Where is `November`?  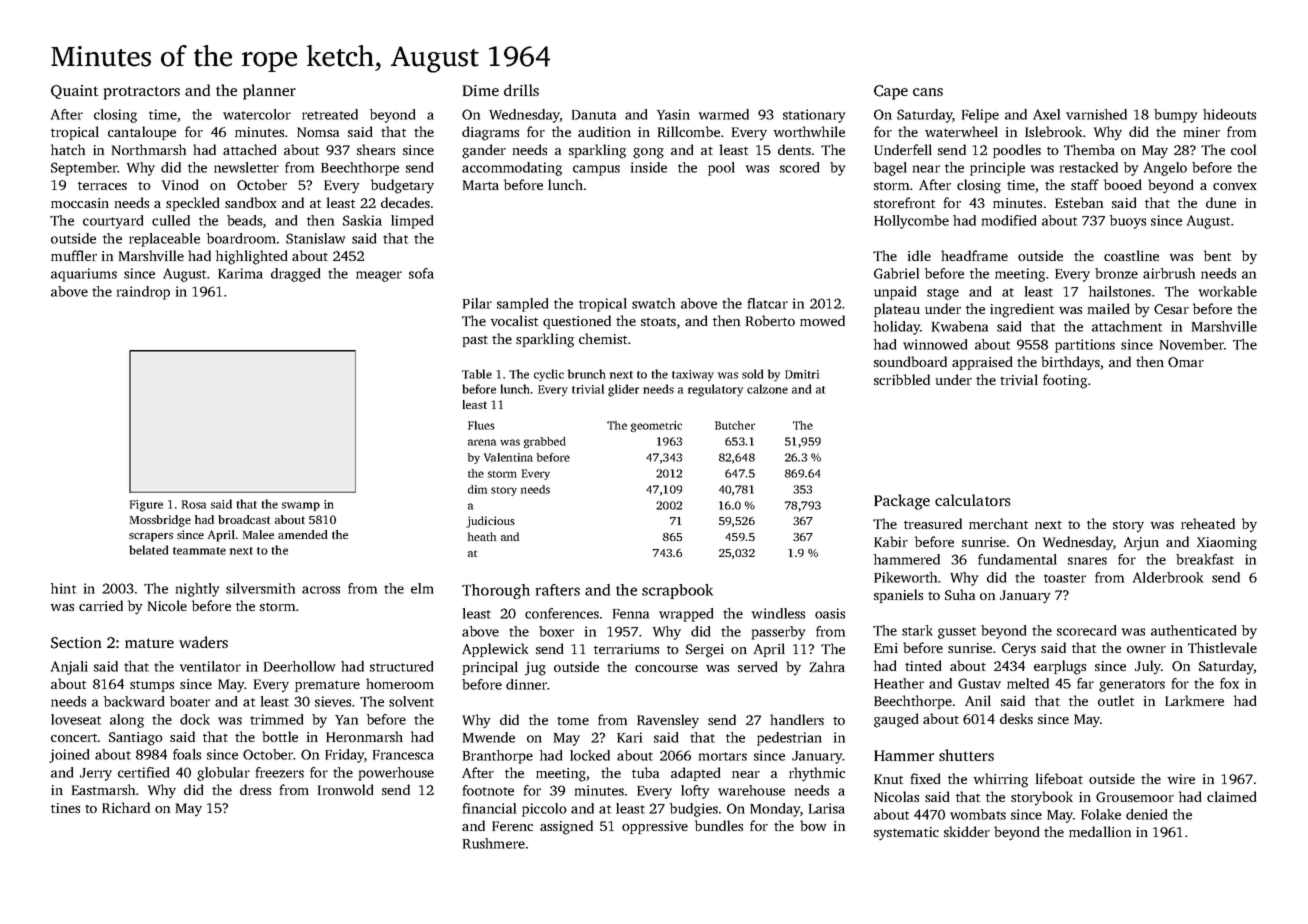
November is located at coordinates (1192, 344).
